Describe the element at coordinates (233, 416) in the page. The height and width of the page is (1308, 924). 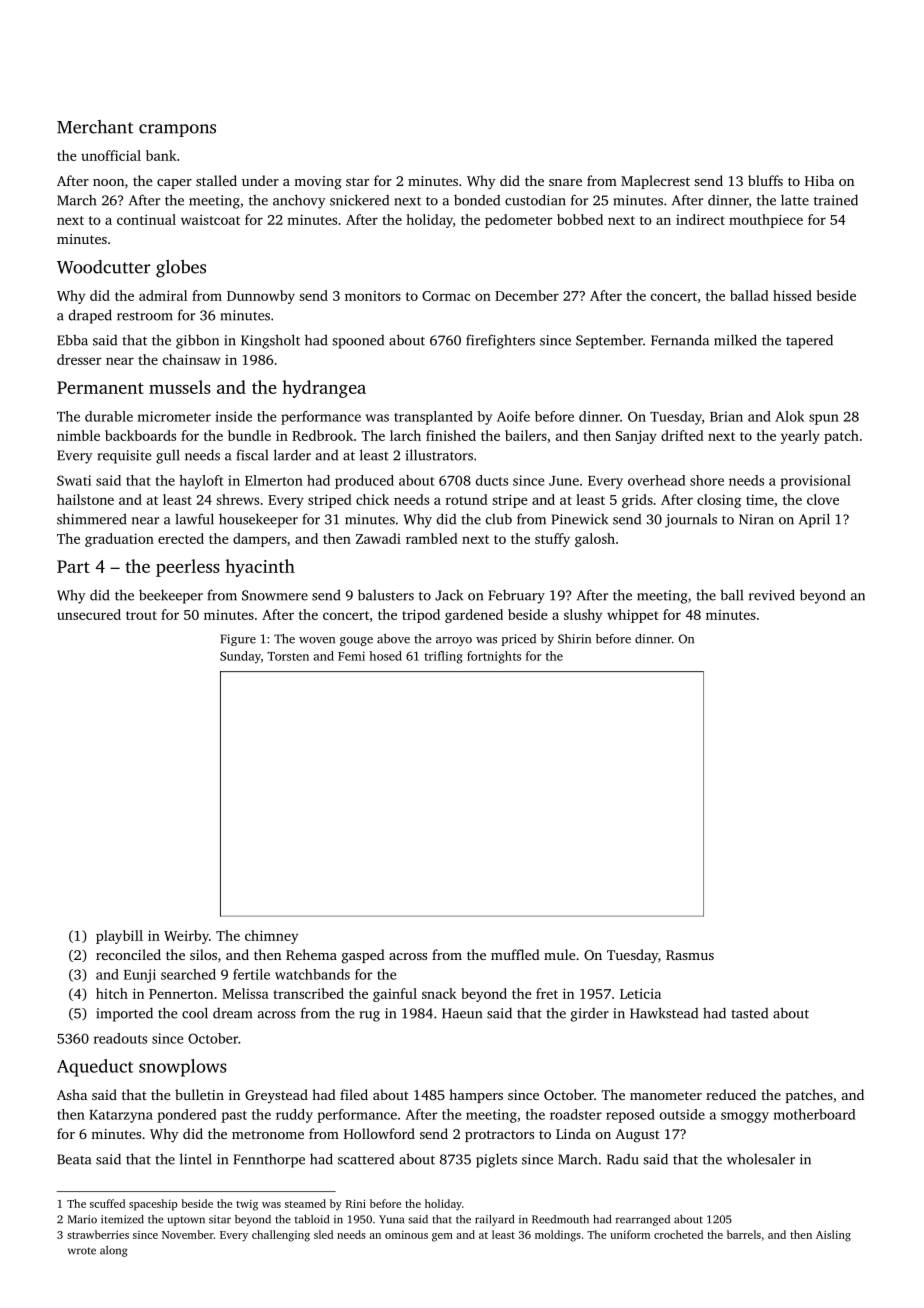
I see `inside` at that location.
